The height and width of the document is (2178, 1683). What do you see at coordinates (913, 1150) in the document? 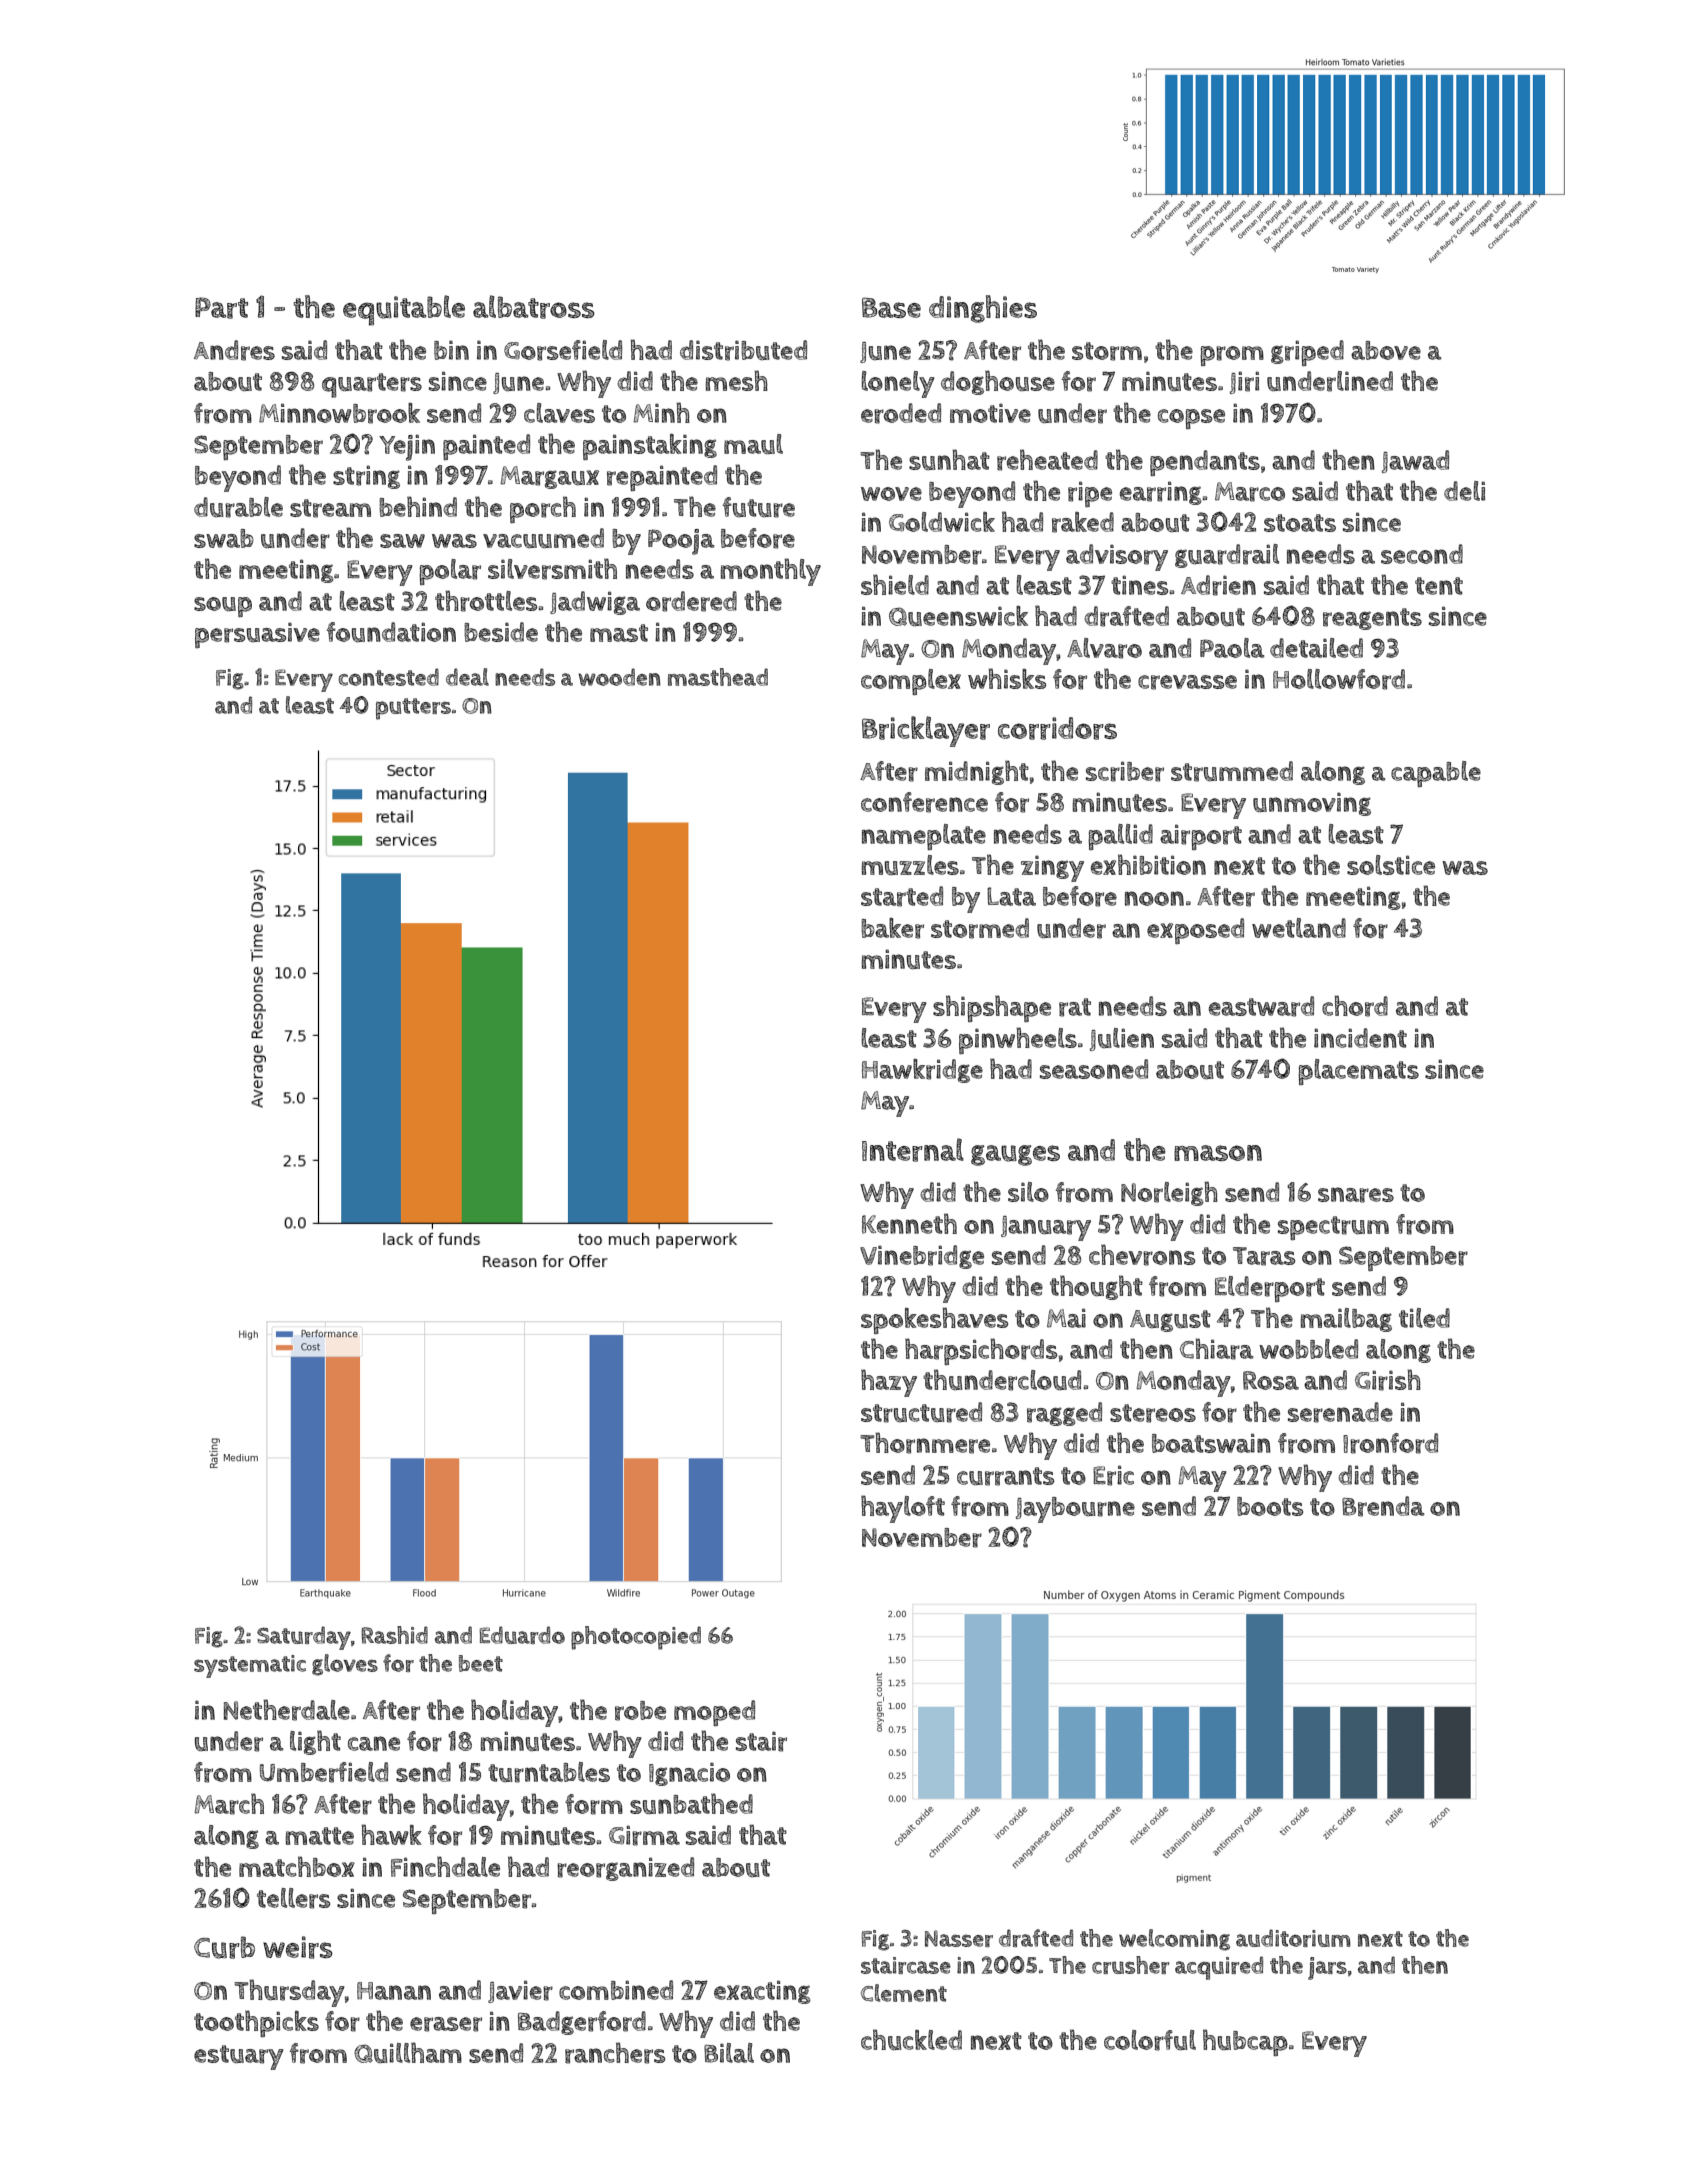
I see `Internal` at bounding box center [913, 1150].
